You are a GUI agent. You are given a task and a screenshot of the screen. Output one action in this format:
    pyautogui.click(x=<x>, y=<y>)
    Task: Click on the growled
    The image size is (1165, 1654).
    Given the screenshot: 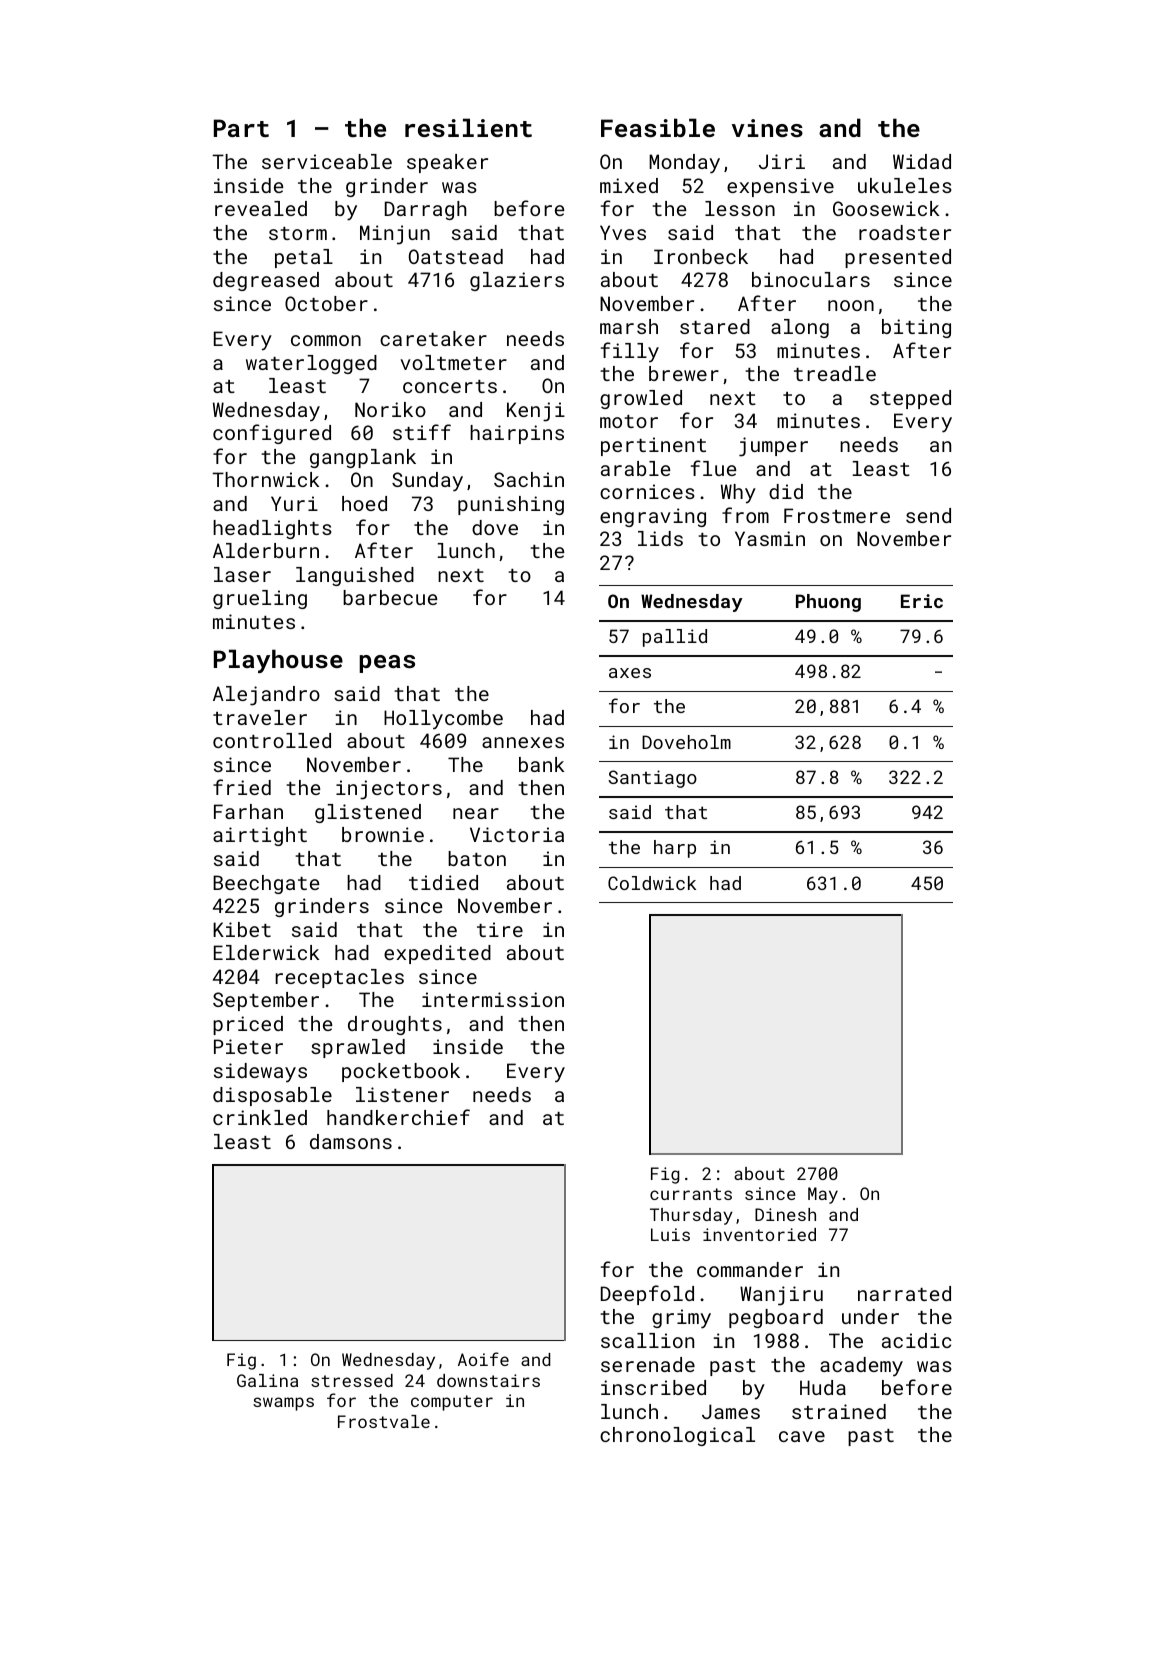 What is the action you would take?
    pyautogui.click(x=641, y=399)
